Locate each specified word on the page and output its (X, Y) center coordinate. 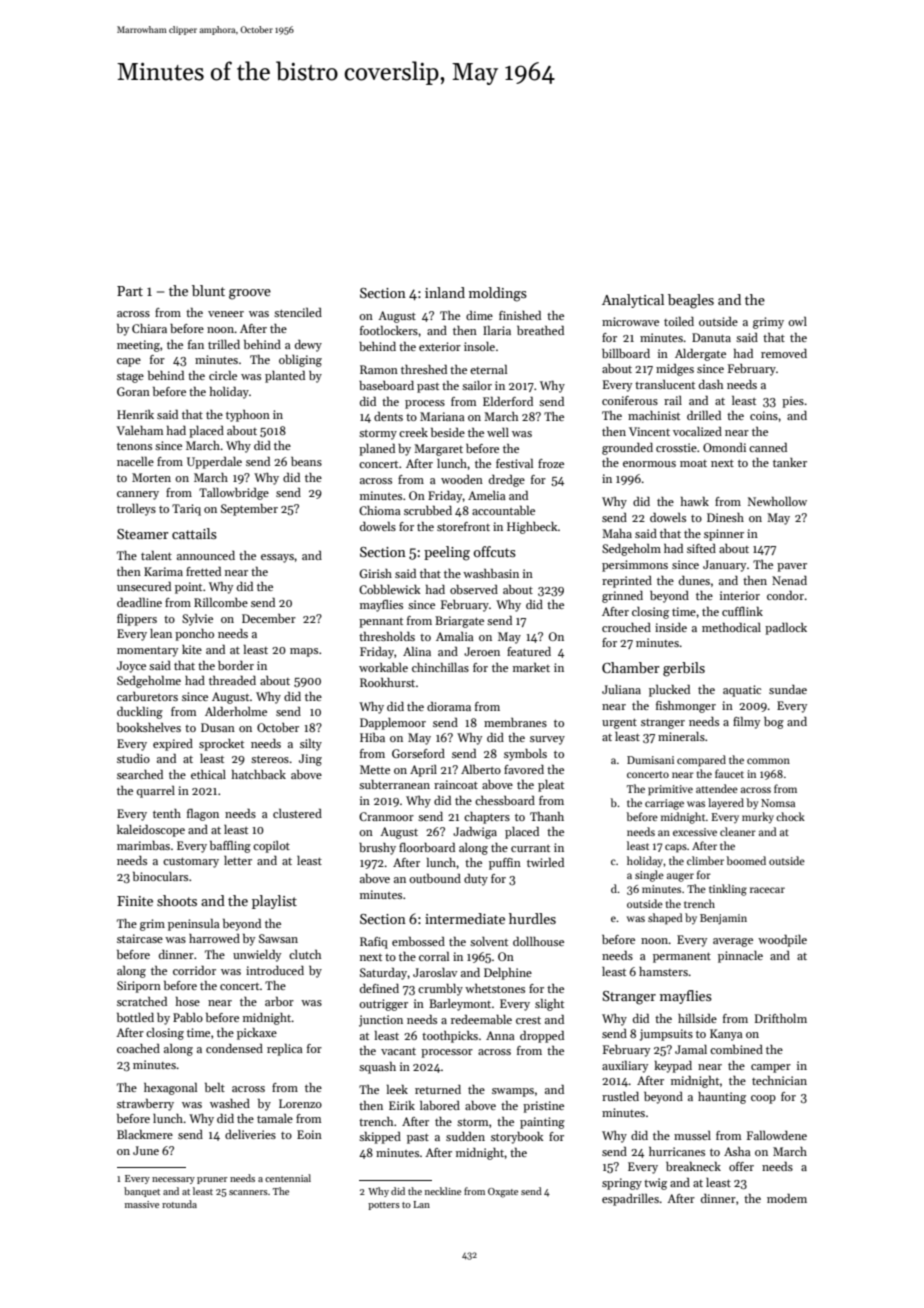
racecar (767, 890)
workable (383, 667)
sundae (788, 689)
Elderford (508, 401)
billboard (626, 353)
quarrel (156, 792)
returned (438, 1089)
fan (196, 344)
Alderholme (236, 711)
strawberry (145, 1105)
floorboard (427, 847)
